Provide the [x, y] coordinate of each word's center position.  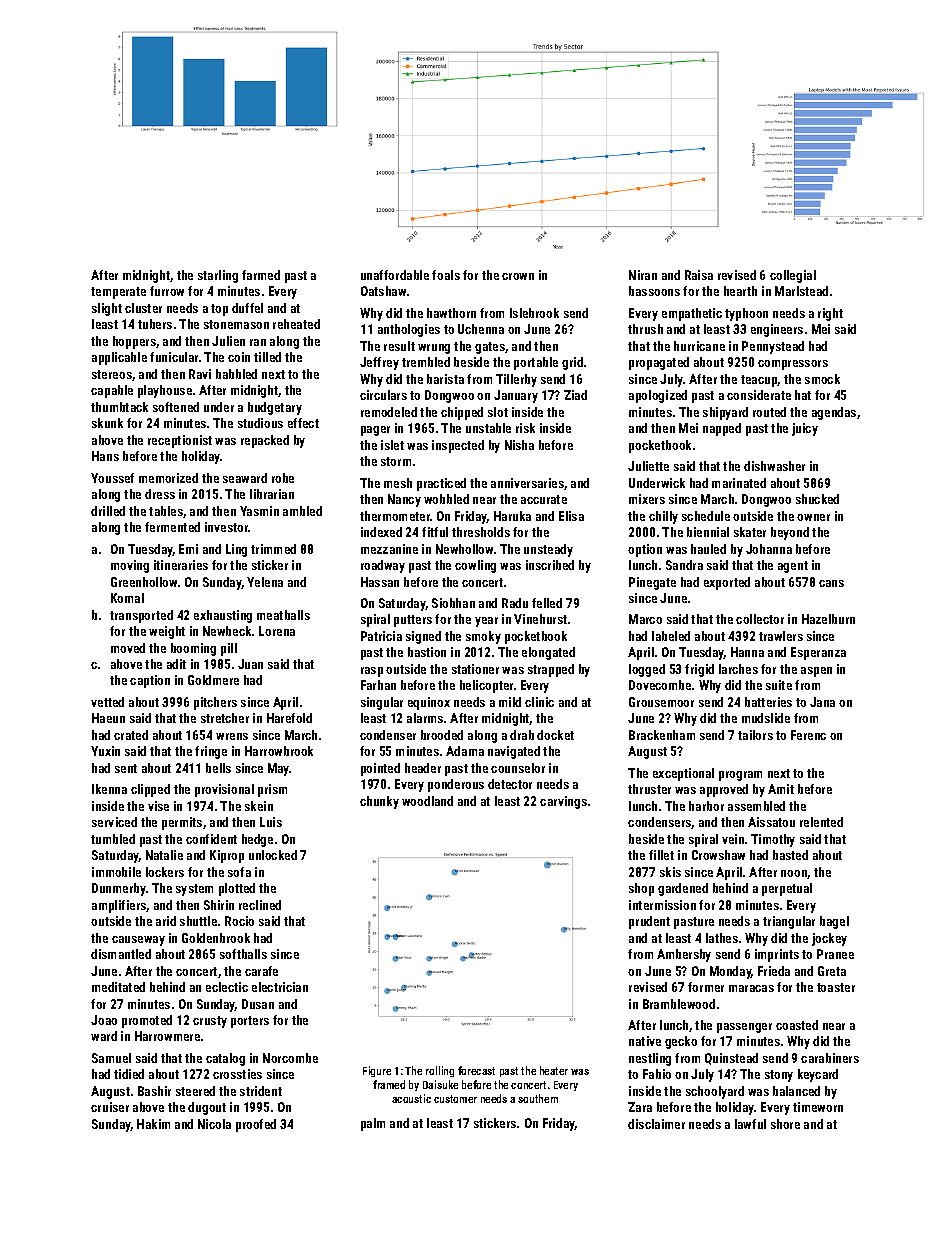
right [830, 314]
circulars [383, 395]
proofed [256, 1125]
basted [790, 855]
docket [555, 735]
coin [239, 357]
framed [389, 1084]
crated [131, 735]
